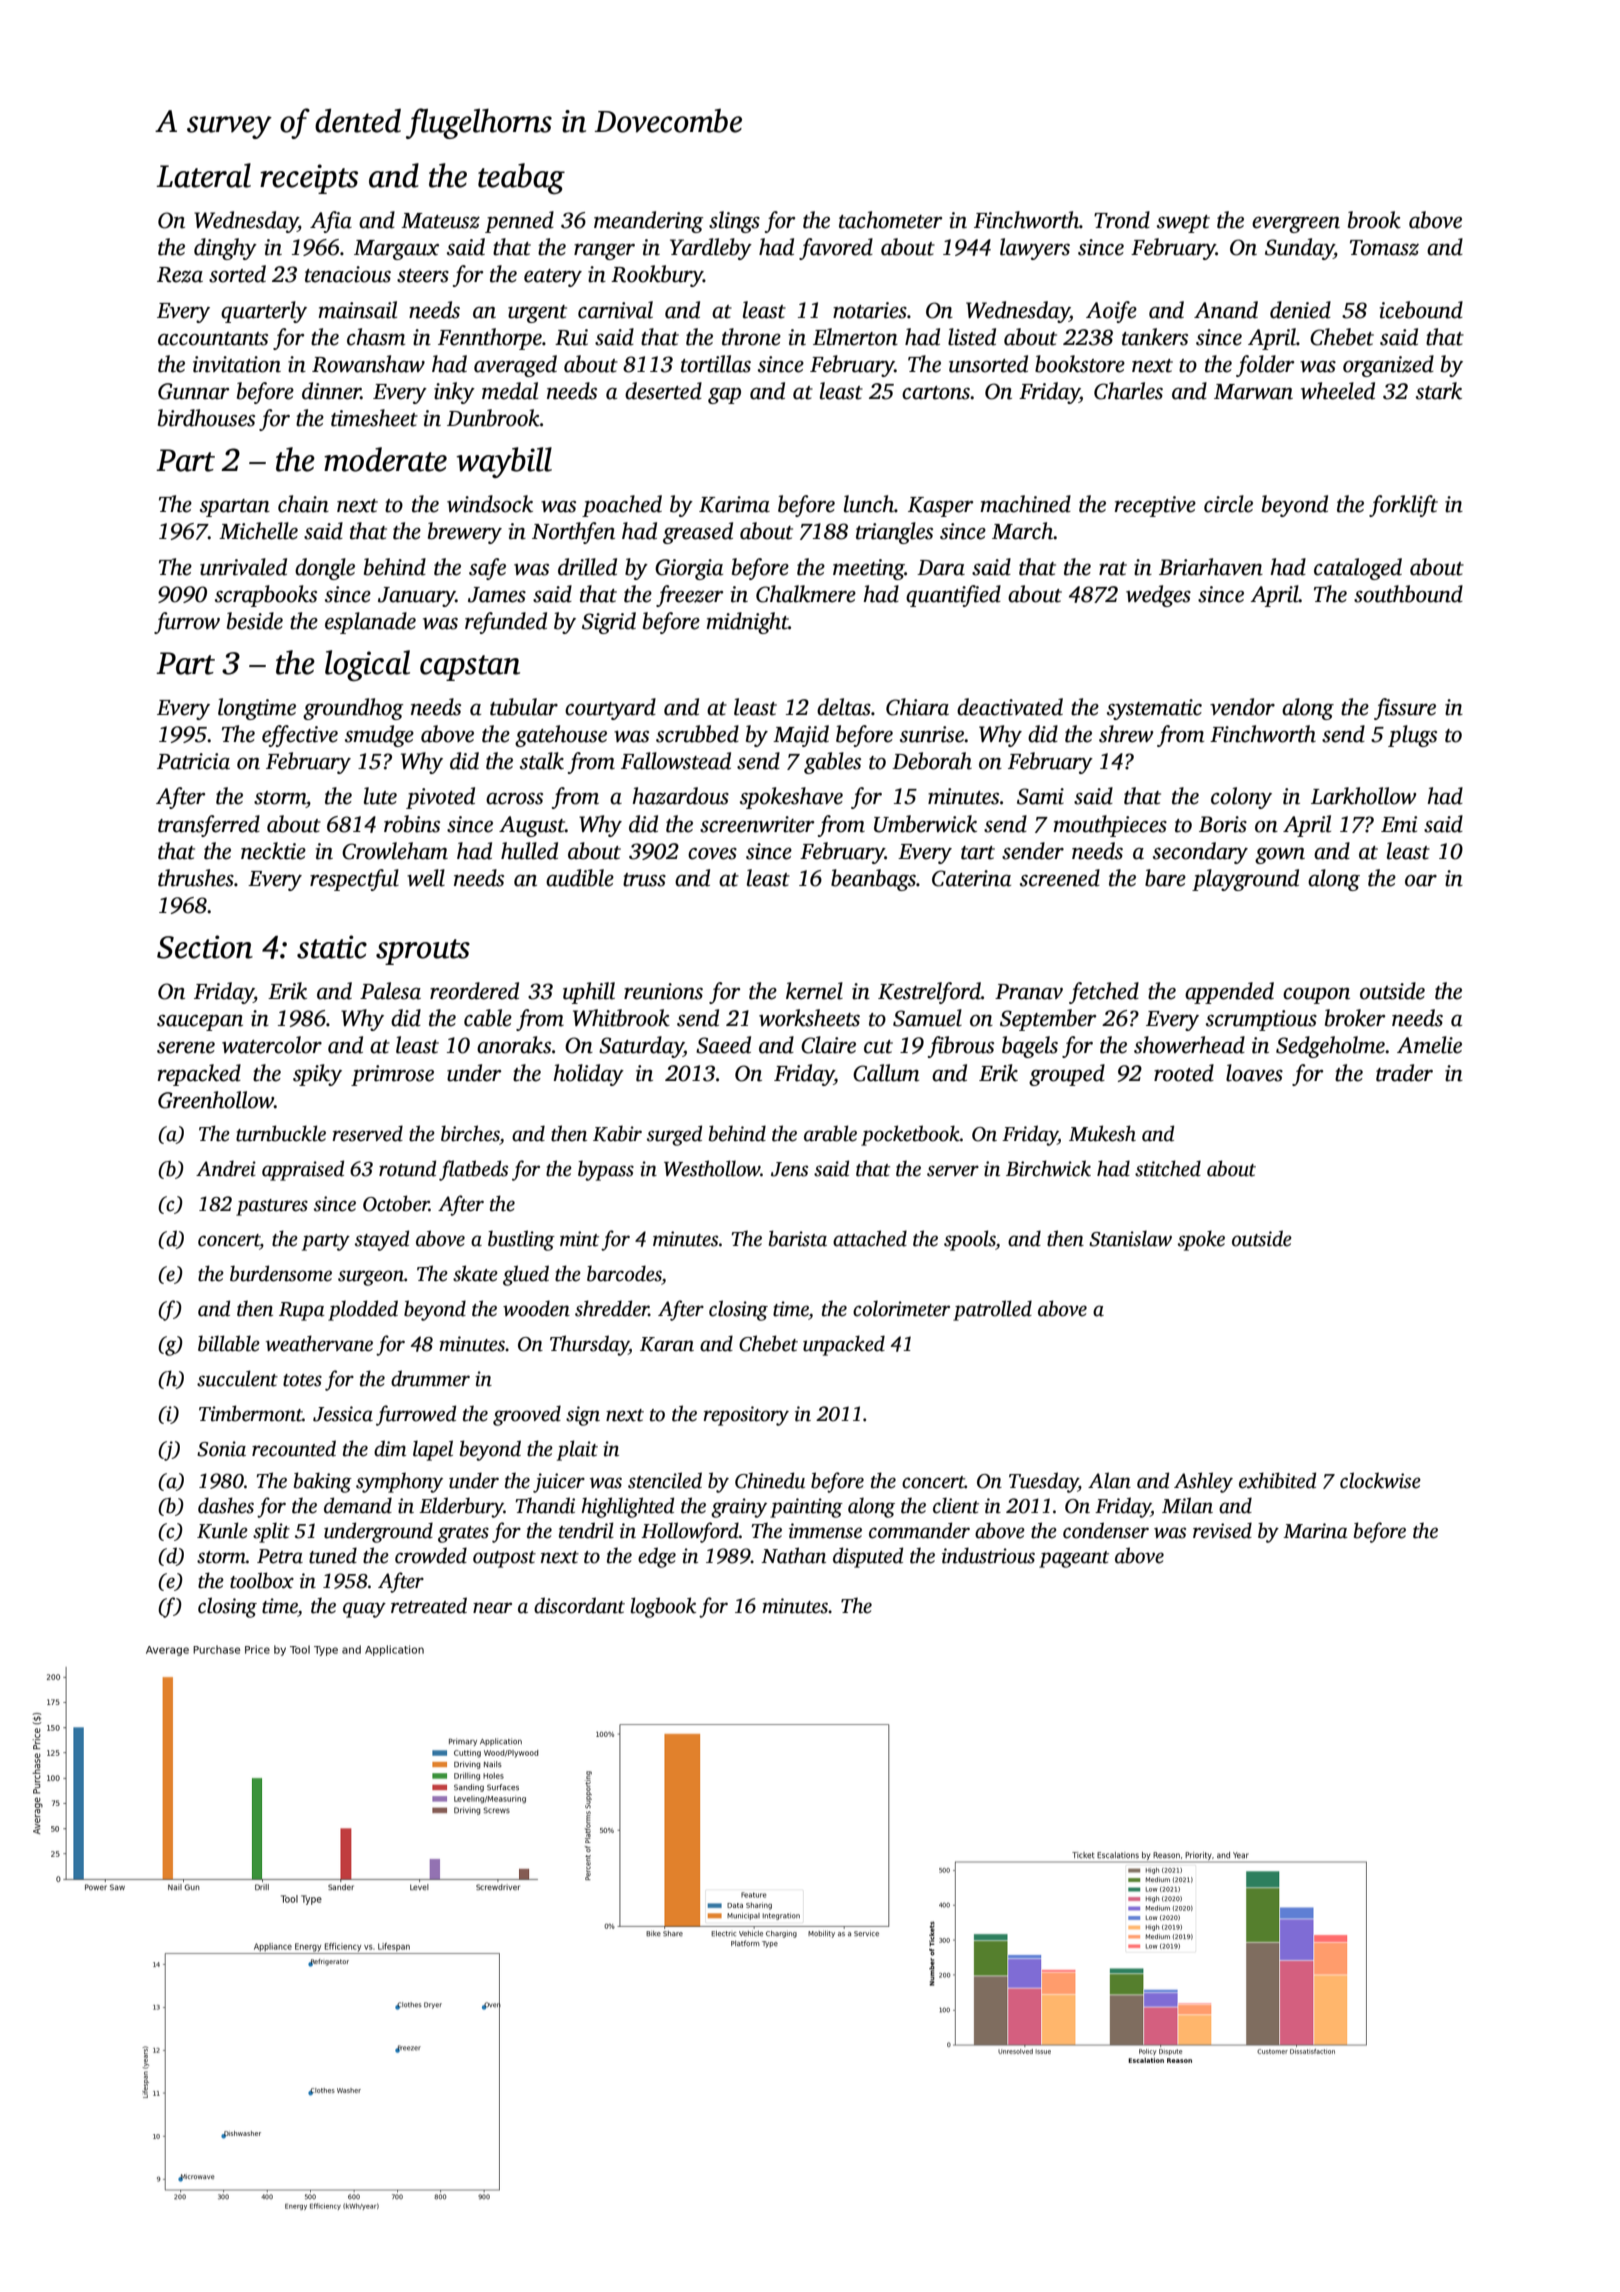  What do you see at coordinates (364, 1610) in the screenshot?
I see `quay` at bounding box center [364, 1610].
